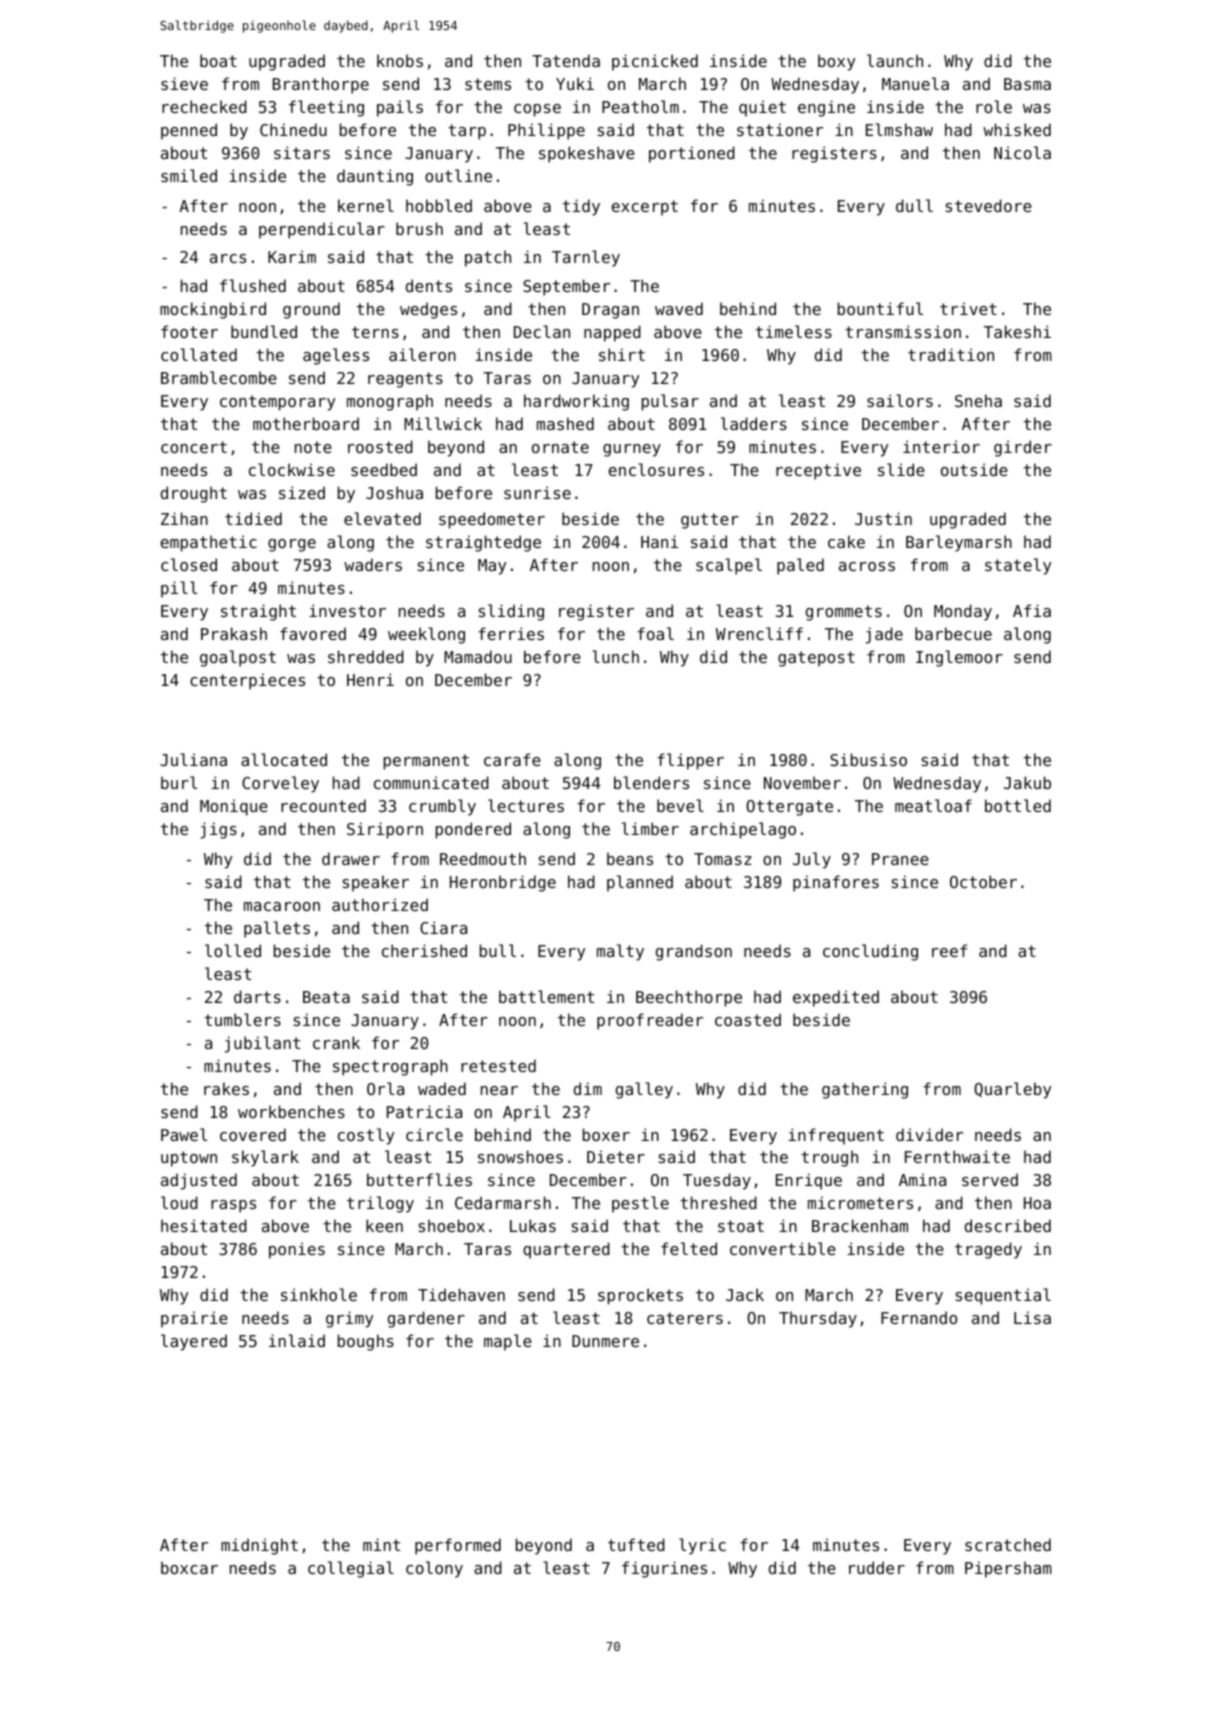 This screenshot has height=1715, width=1212. Describe the element at coordinates (204, 106) in the screenshot. I see `rechecked` at that location.
